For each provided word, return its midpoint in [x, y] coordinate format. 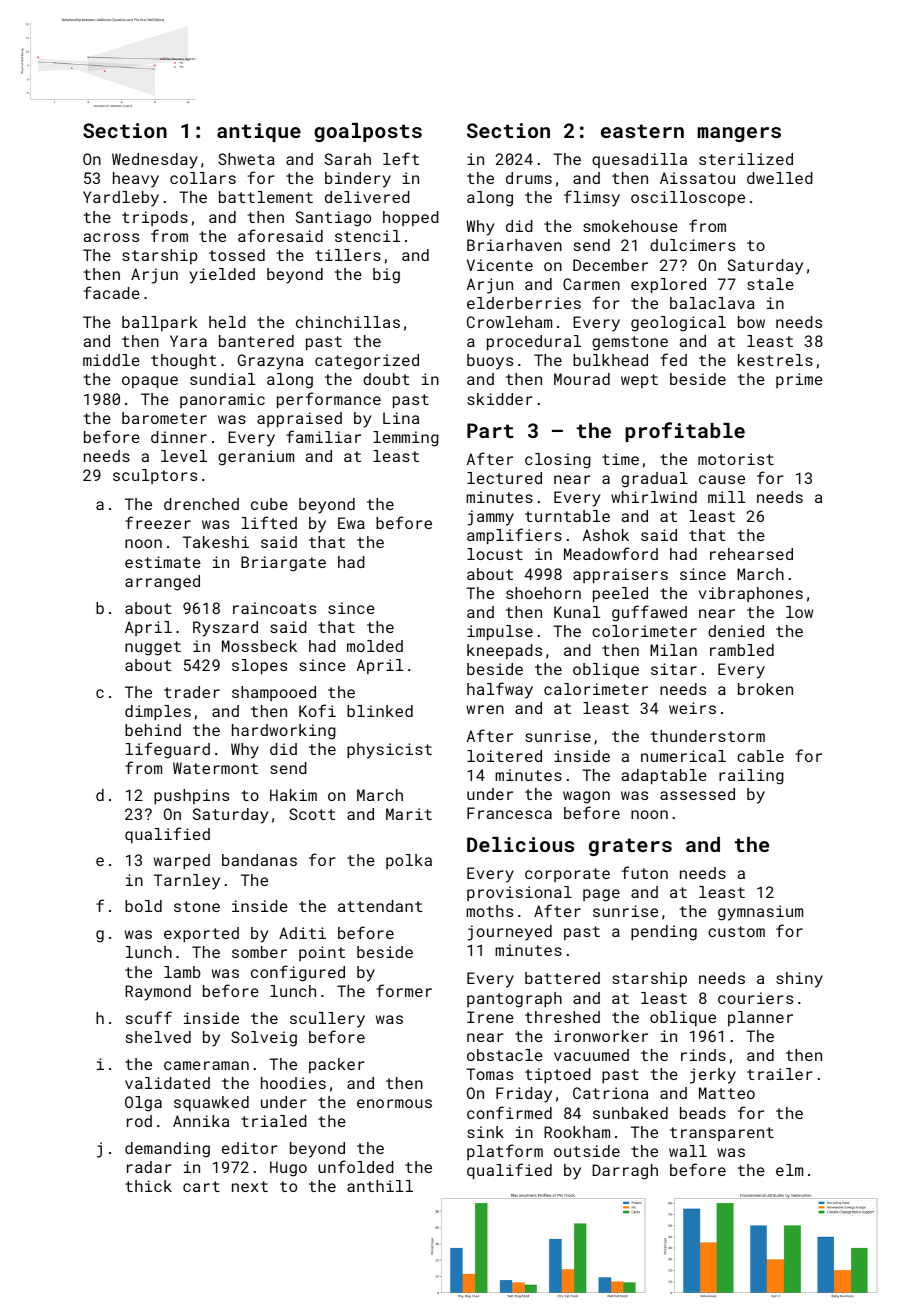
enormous [394, 1103]
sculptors [155, 476]
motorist [736, 459]
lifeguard [168, 750]
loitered [504, 756]
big [386, 276]
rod [139, 1121]
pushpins [191, 797]
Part [490, 430]
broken [765, 689]
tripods [155, 218]
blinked [380, 711]
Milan [673, 650]
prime [799, 380]
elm [789, 1170]
